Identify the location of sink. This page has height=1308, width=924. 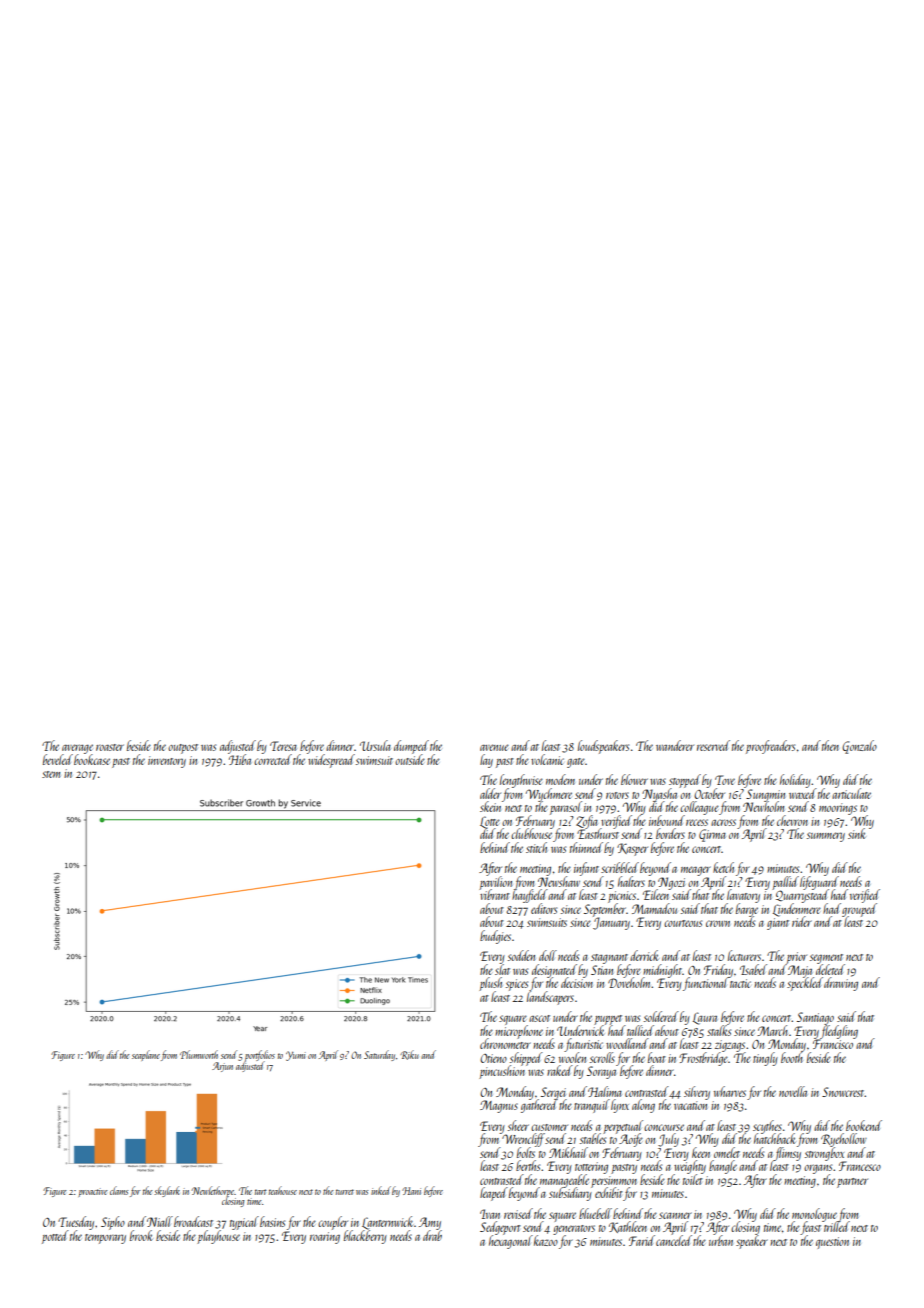
(857, 834).
